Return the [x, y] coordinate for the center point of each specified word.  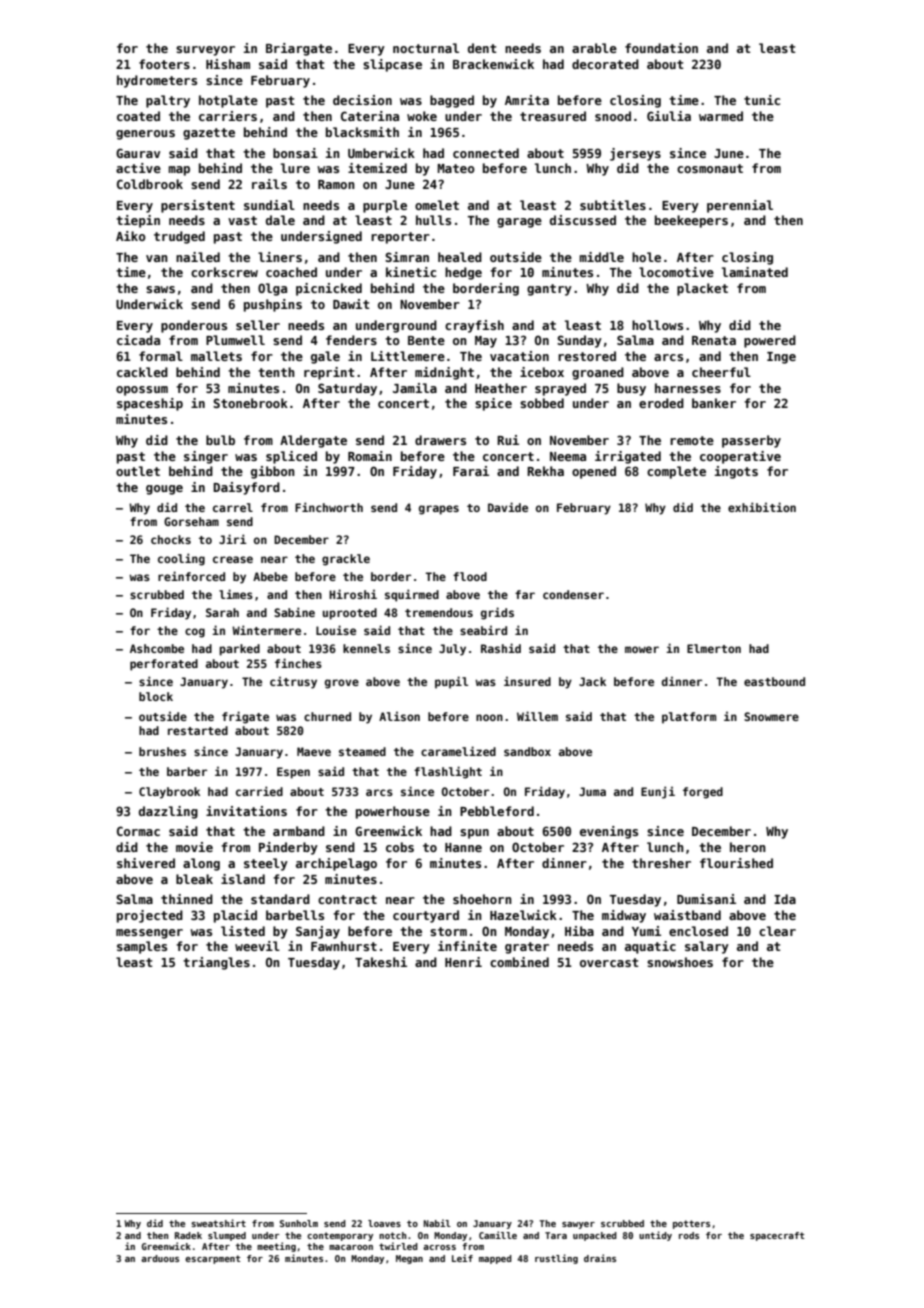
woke [422, 116]
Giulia [669, 116]
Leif [462, 1258]
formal [161, 356]
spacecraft [777, 1236]
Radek [188, 1235]
